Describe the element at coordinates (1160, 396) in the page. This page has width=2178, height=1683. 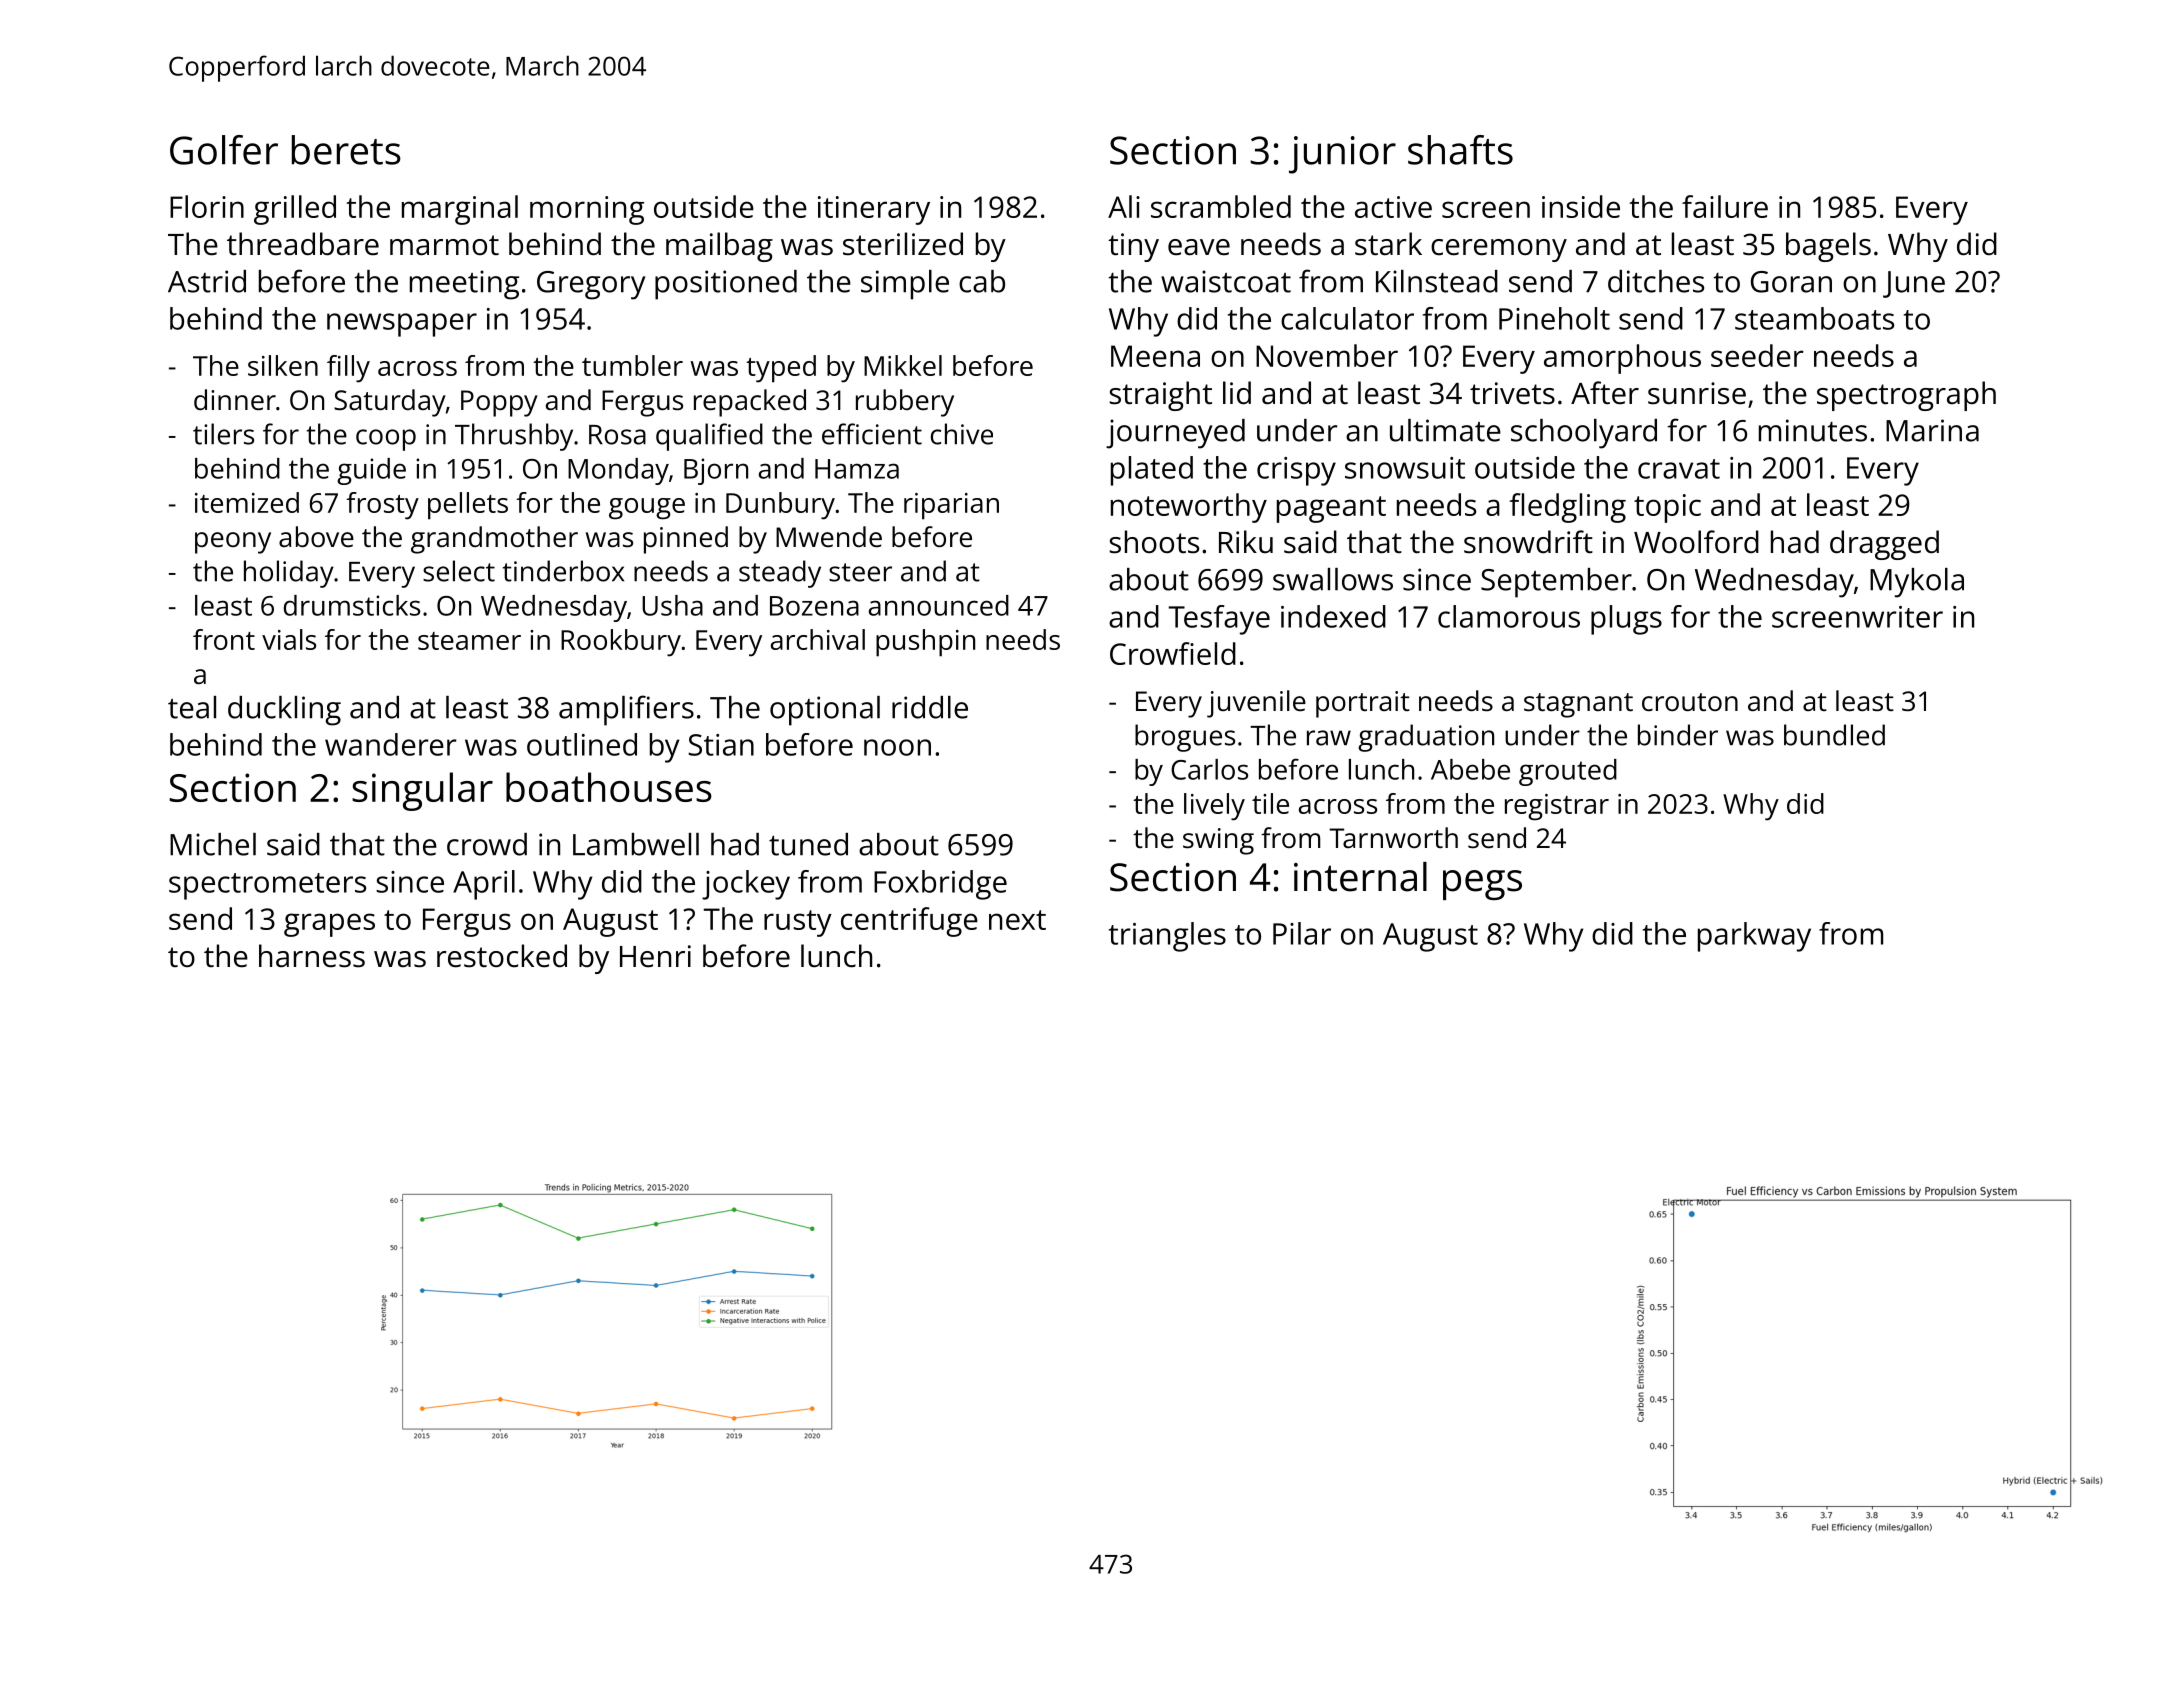
I see `straight` at that location.
